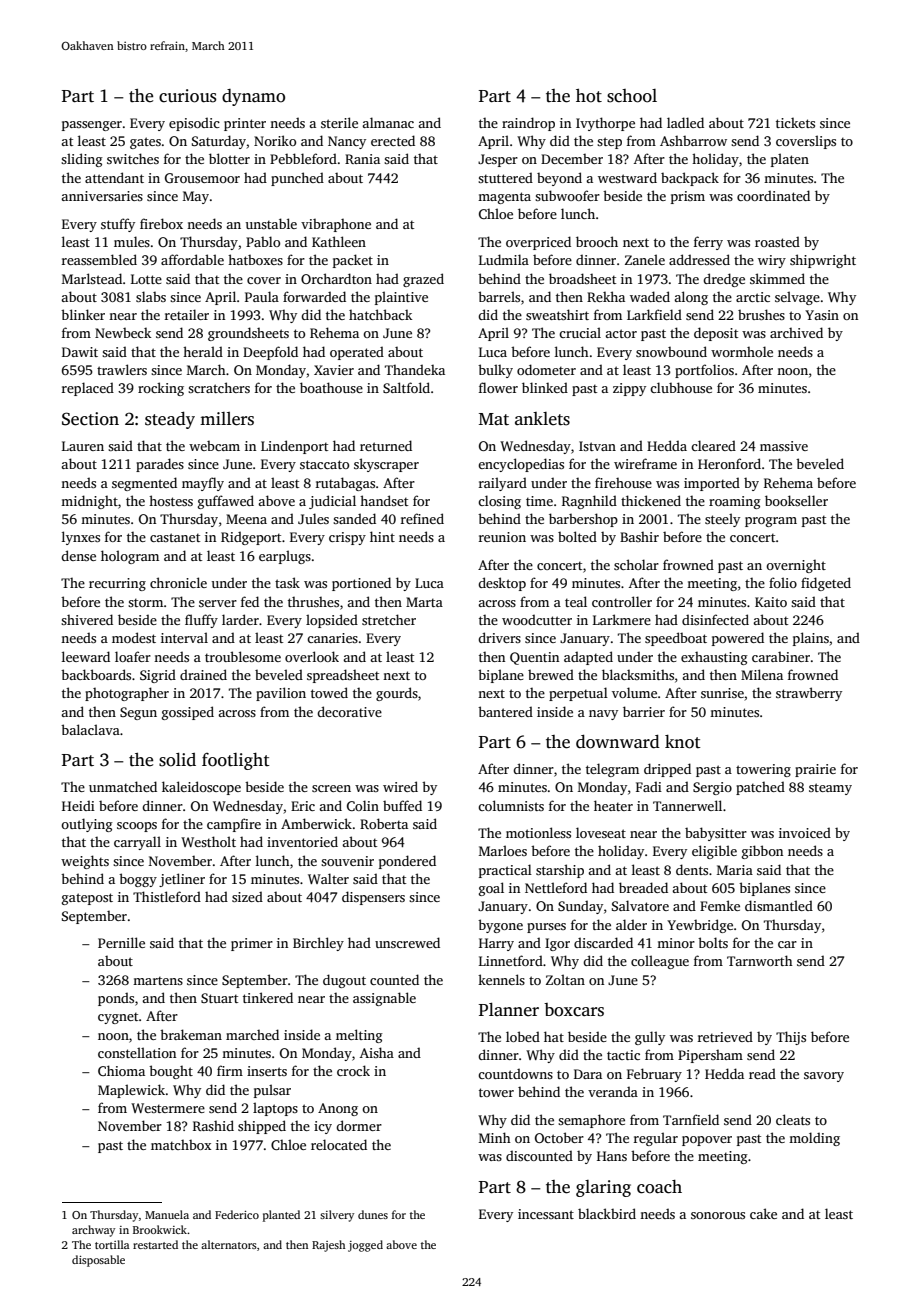  What do you see at coordinates (795, 123) in the screenshot?
I see `tickets` at bounding box center [795, 123].
